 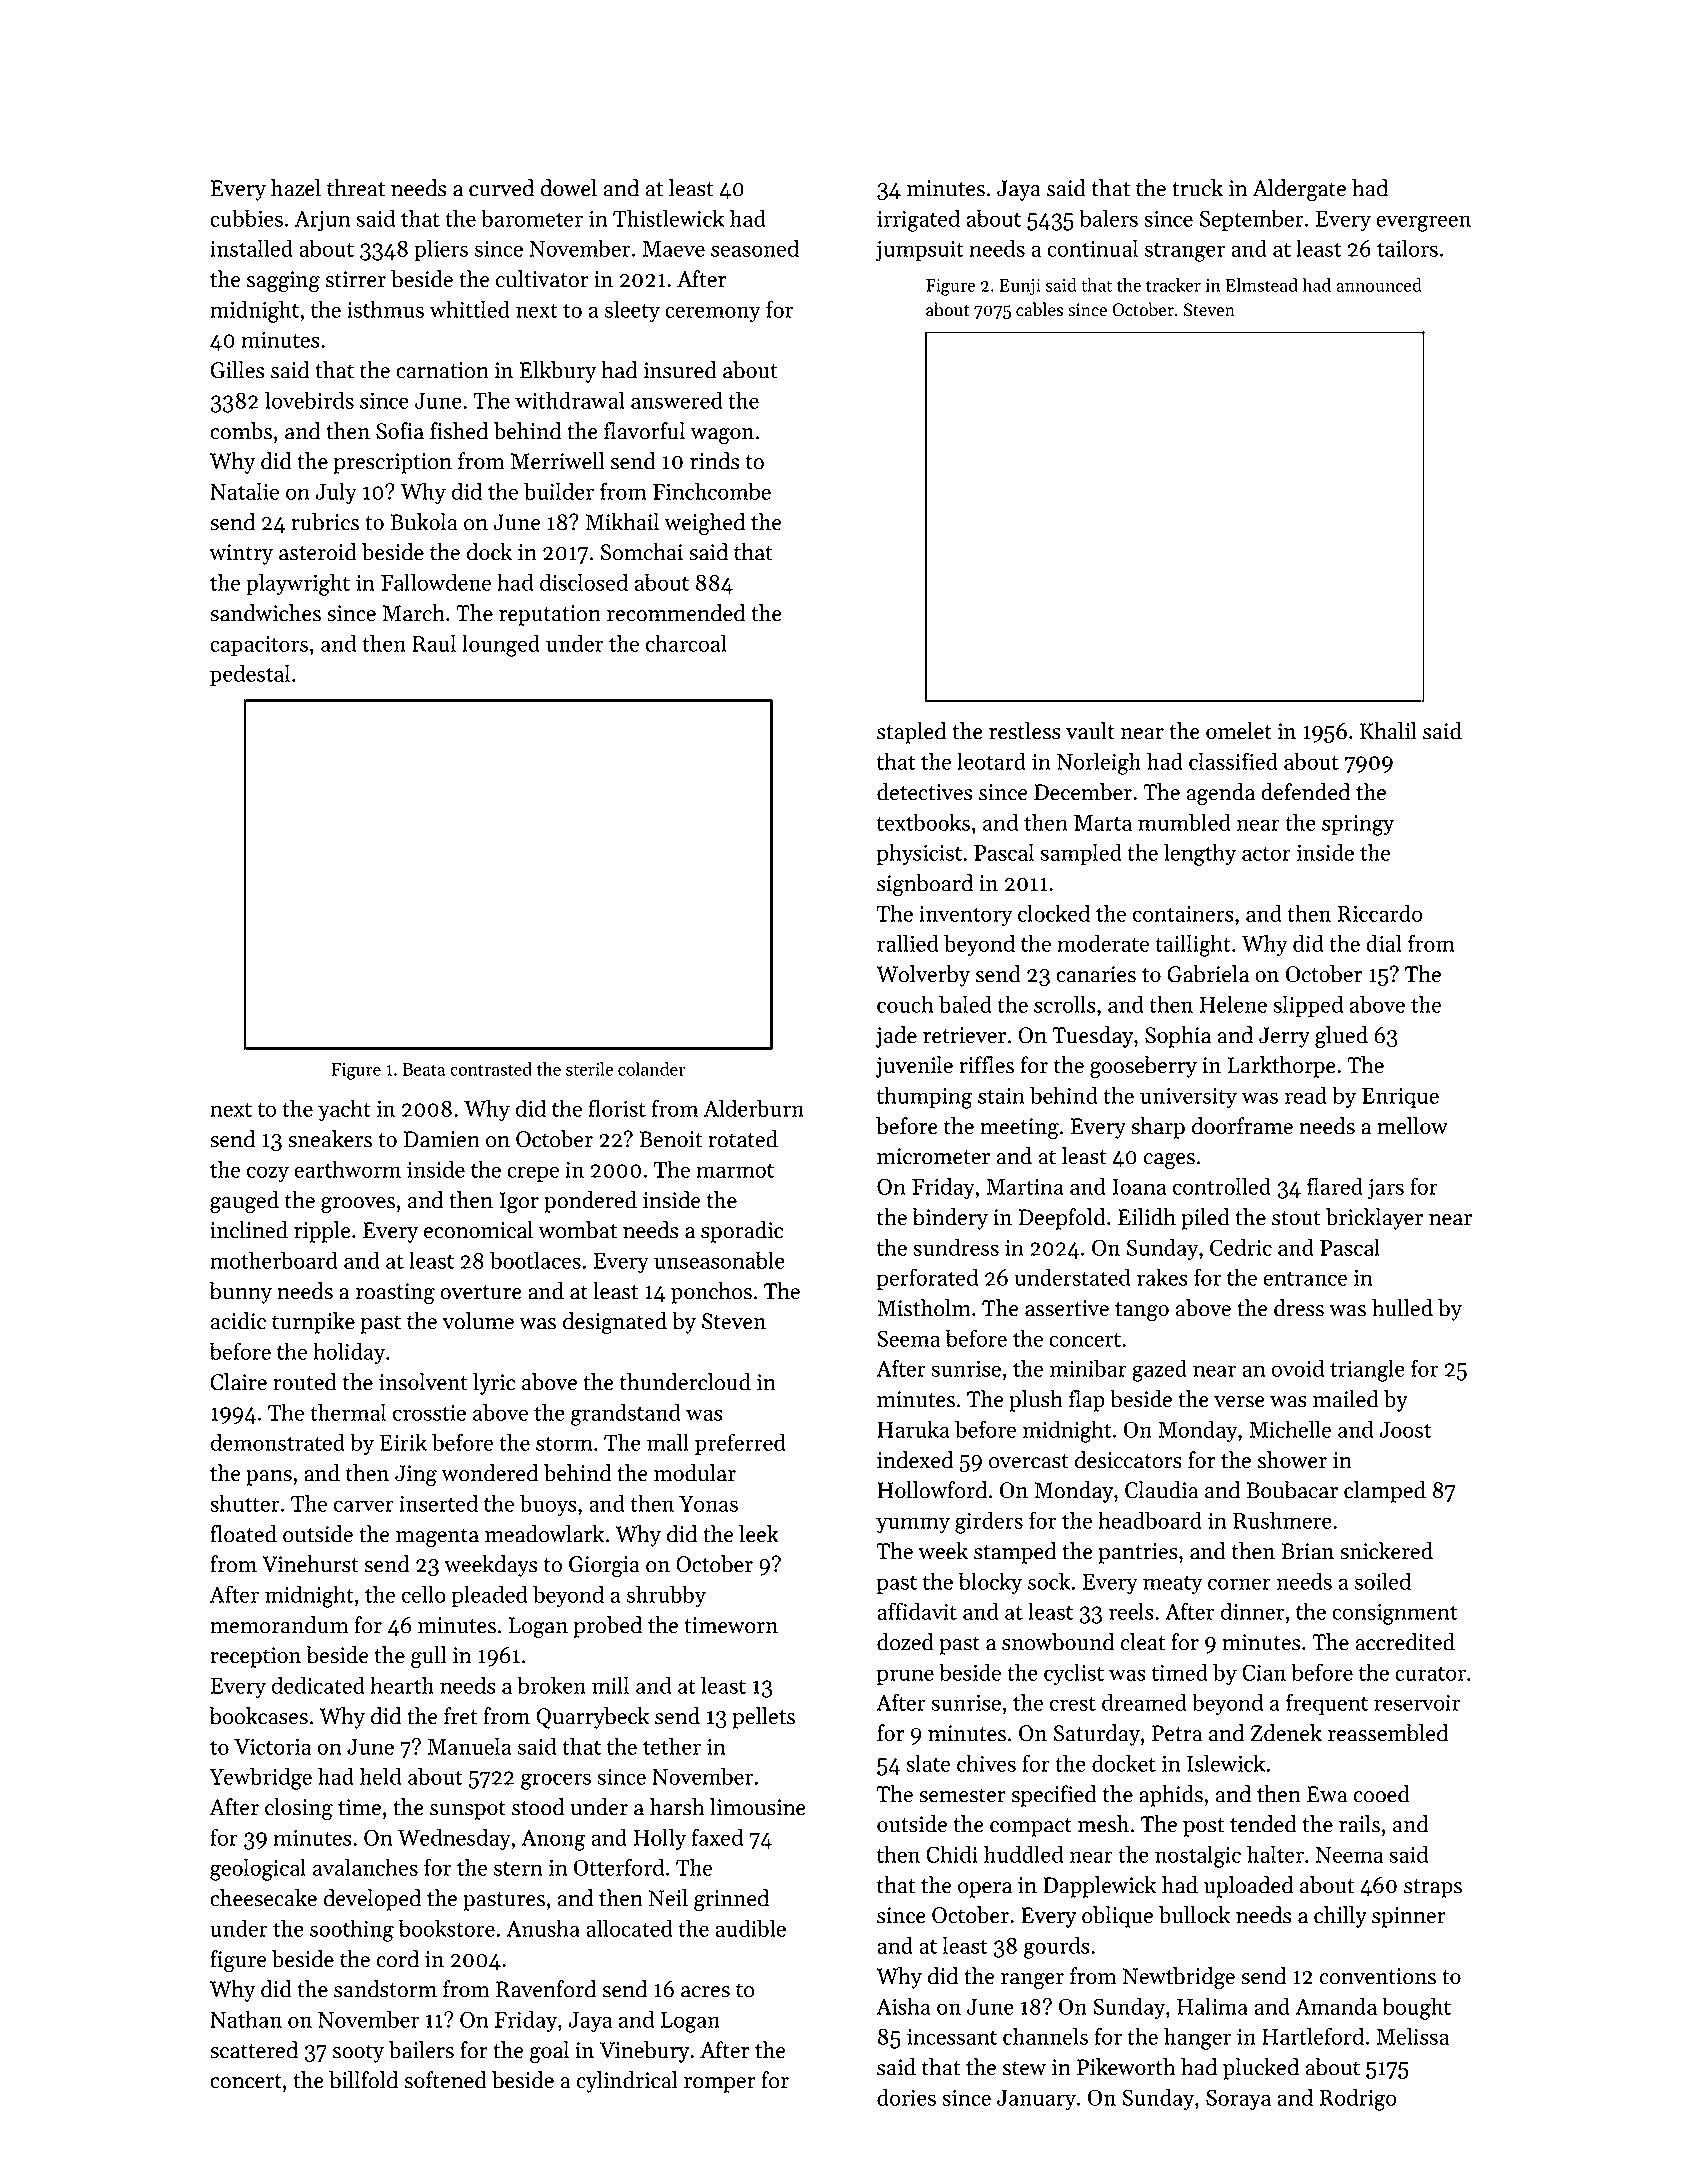 What do you see at coordinates (445, 2080) in the page?
I see `softened` at bounding box center [445, 2080].
